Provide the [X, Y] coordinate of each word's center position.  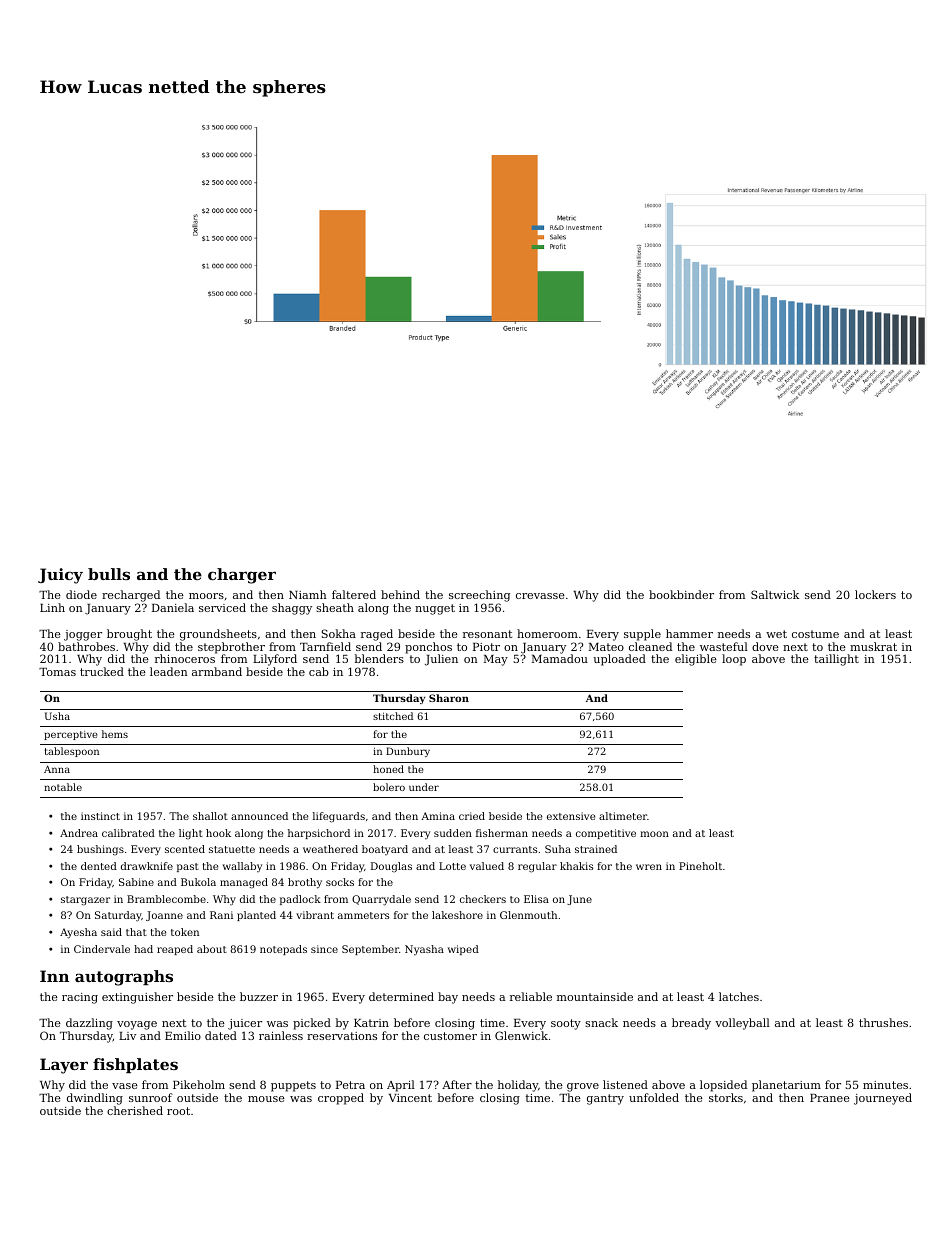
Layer [64, 1066]
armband [217, 671]
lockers [875, 594]
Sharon [449, 698]
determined [401, 996]
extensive [571, 816]
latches [739, 996]
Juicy [60, 576]
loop [734, 660]
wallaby [242, 867]
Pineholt [700, 866]
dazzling [89, 1024]
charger [242, 576]
